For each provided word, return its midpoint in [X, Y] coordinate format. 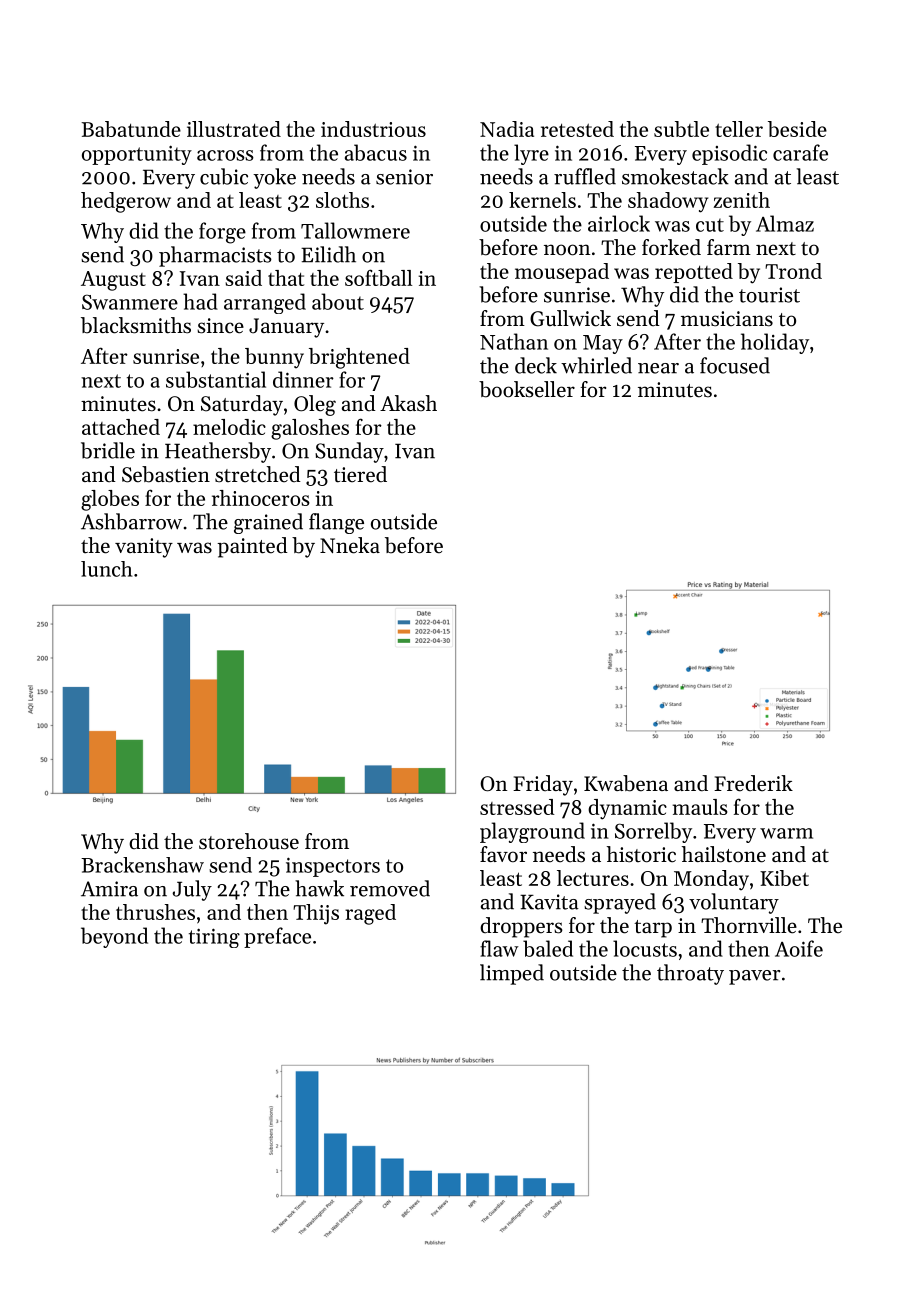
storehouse [249, 841]
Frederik [753, 783]
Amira [109, 889]
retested [577, 129]
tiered [360, 474]
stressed [517, 807]
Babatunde [131, 129]
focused [735, 365]
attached [121, 427]
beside [797, 129]
